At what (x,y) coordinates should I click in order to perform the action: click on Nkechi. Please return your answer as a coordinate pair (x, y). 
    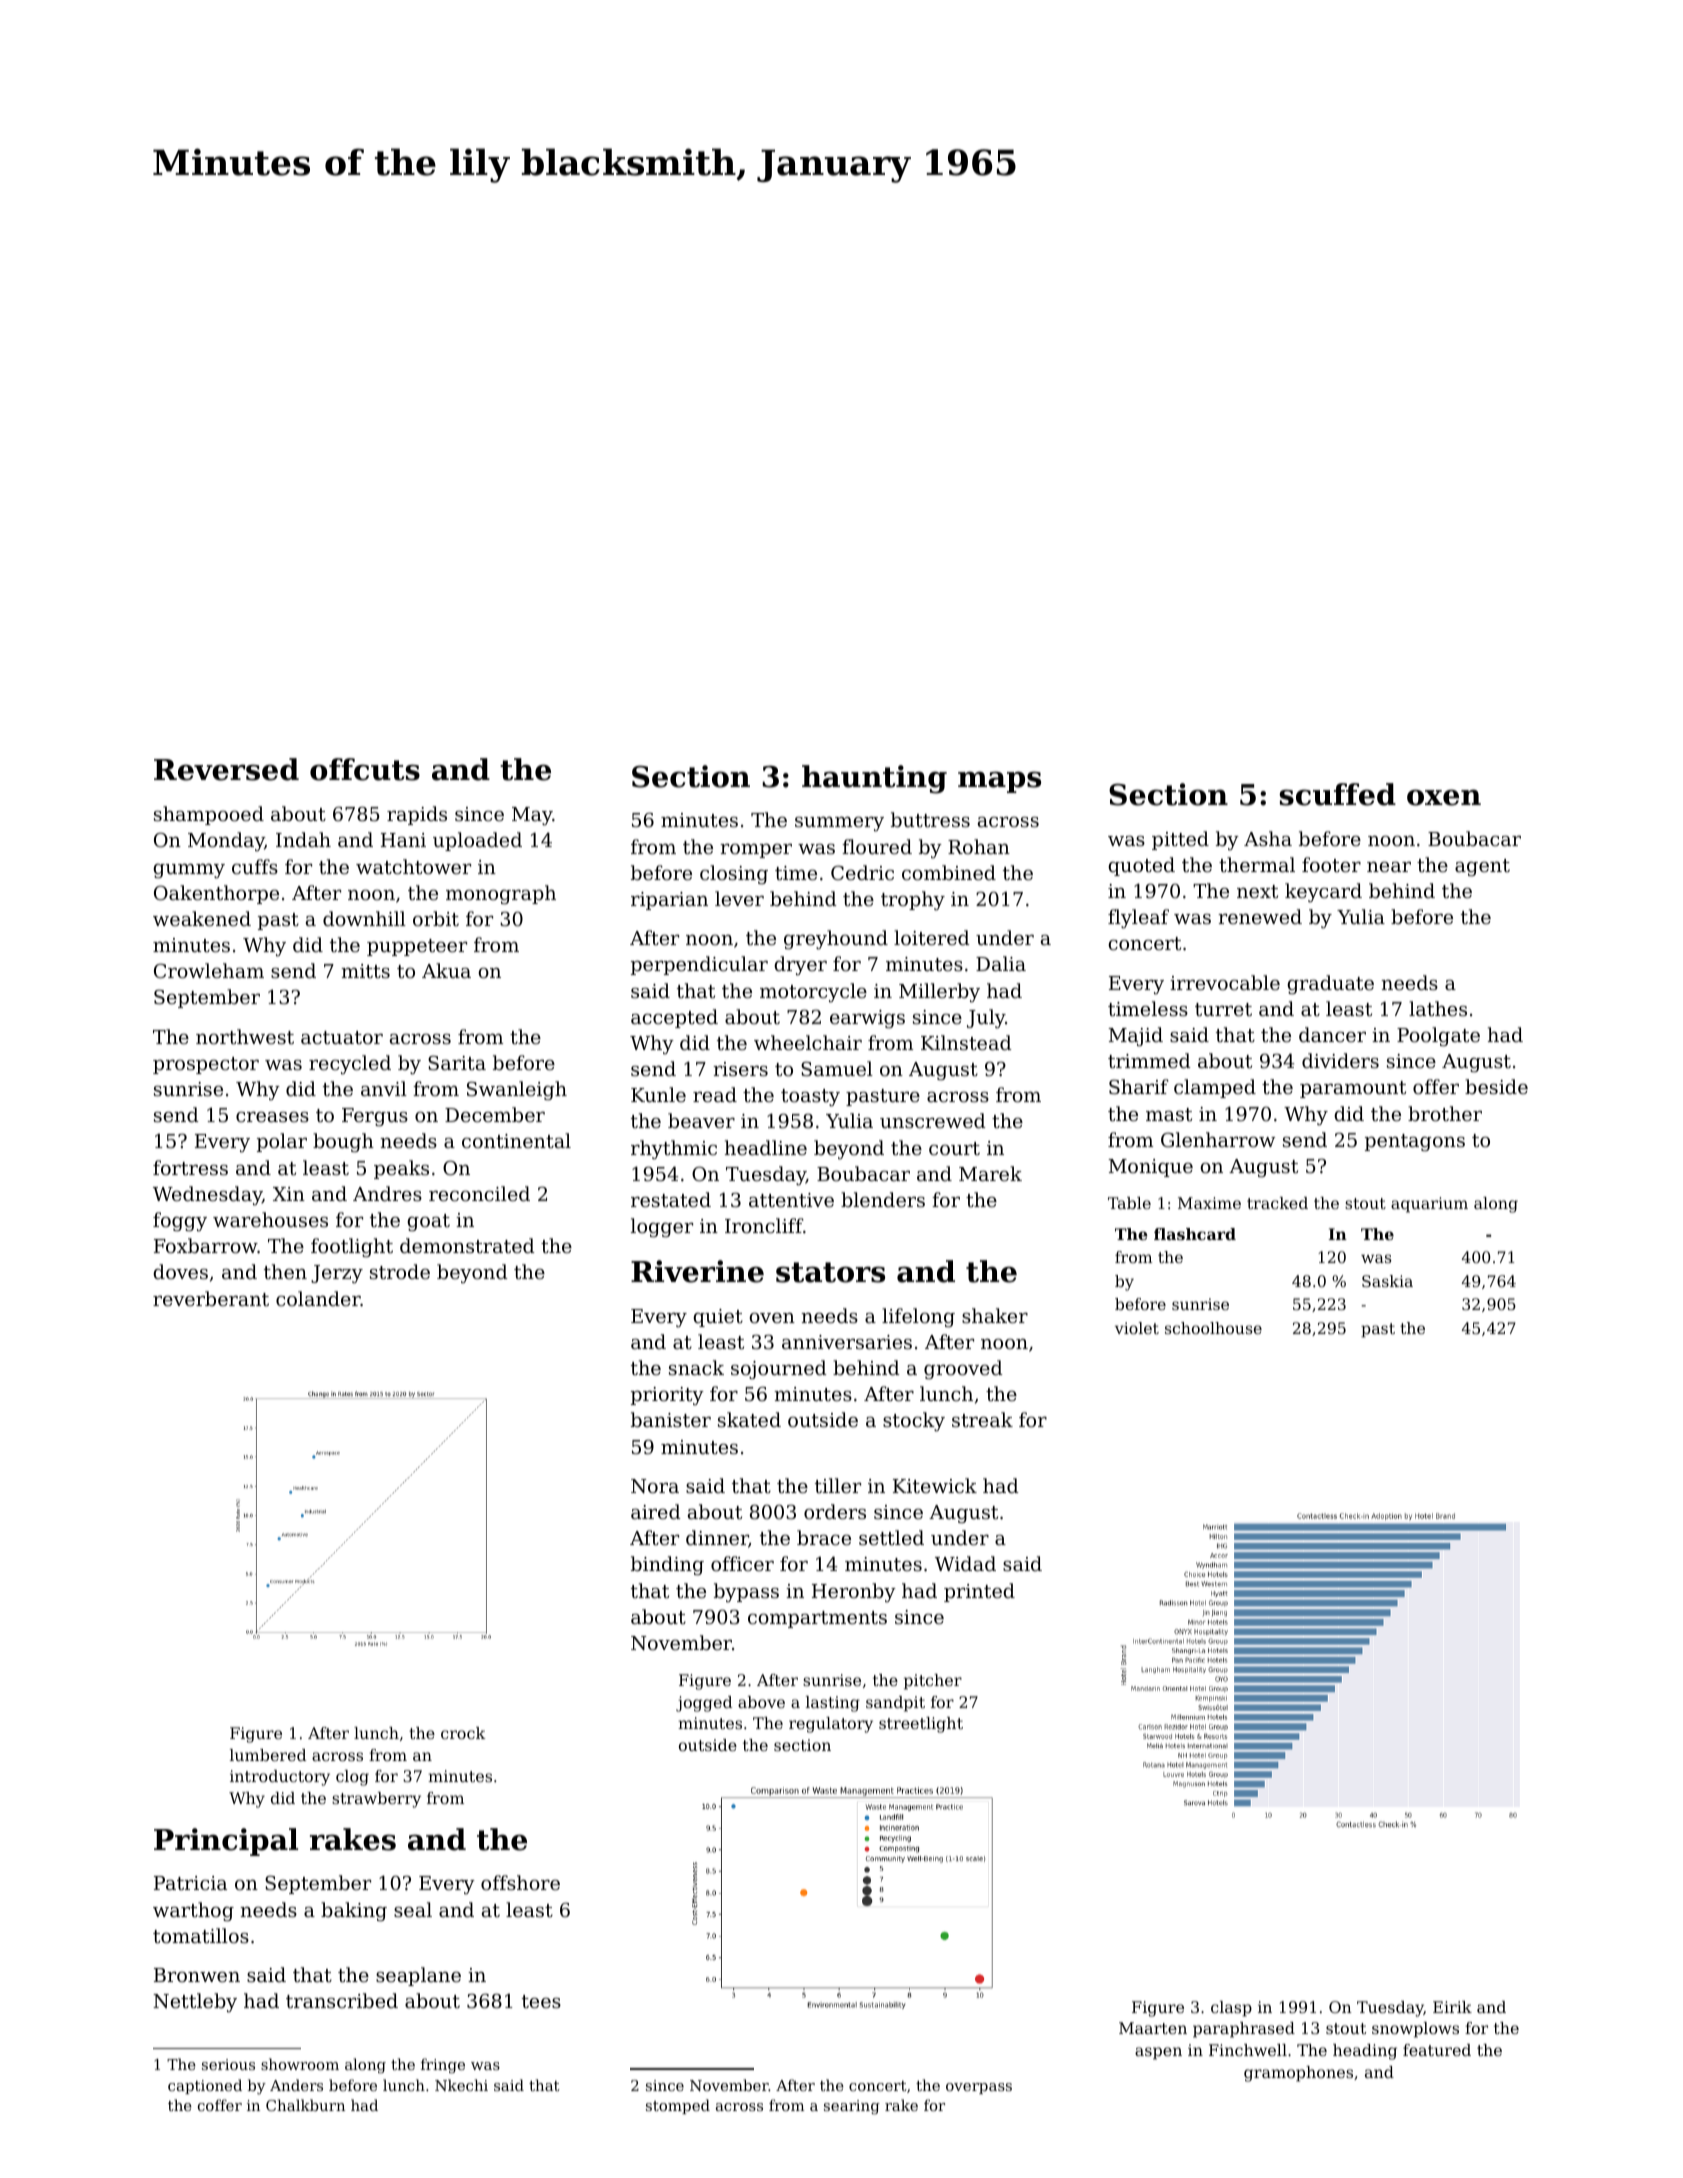
    Looking at the image, I should click on (461, 2085).
